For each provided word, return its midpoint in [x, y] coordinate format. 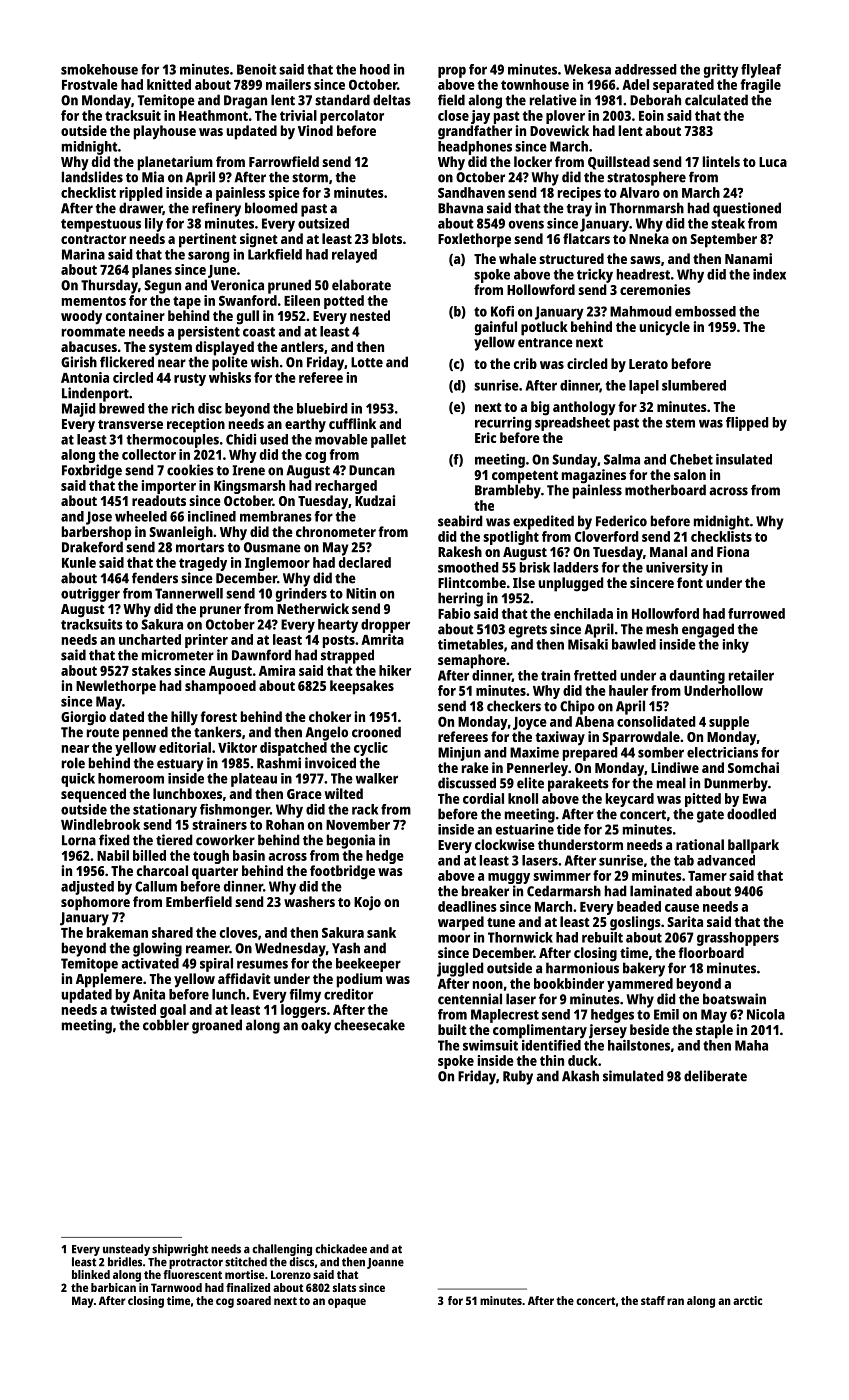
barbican [113, 1287]
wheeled [141, 516]
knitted [169, 84]
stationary [165, 811]
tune [501, 922]
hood [375, 69]
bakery [644, 969]
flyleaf [761, 71]
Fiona [733, 551]
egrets [528, 631]
